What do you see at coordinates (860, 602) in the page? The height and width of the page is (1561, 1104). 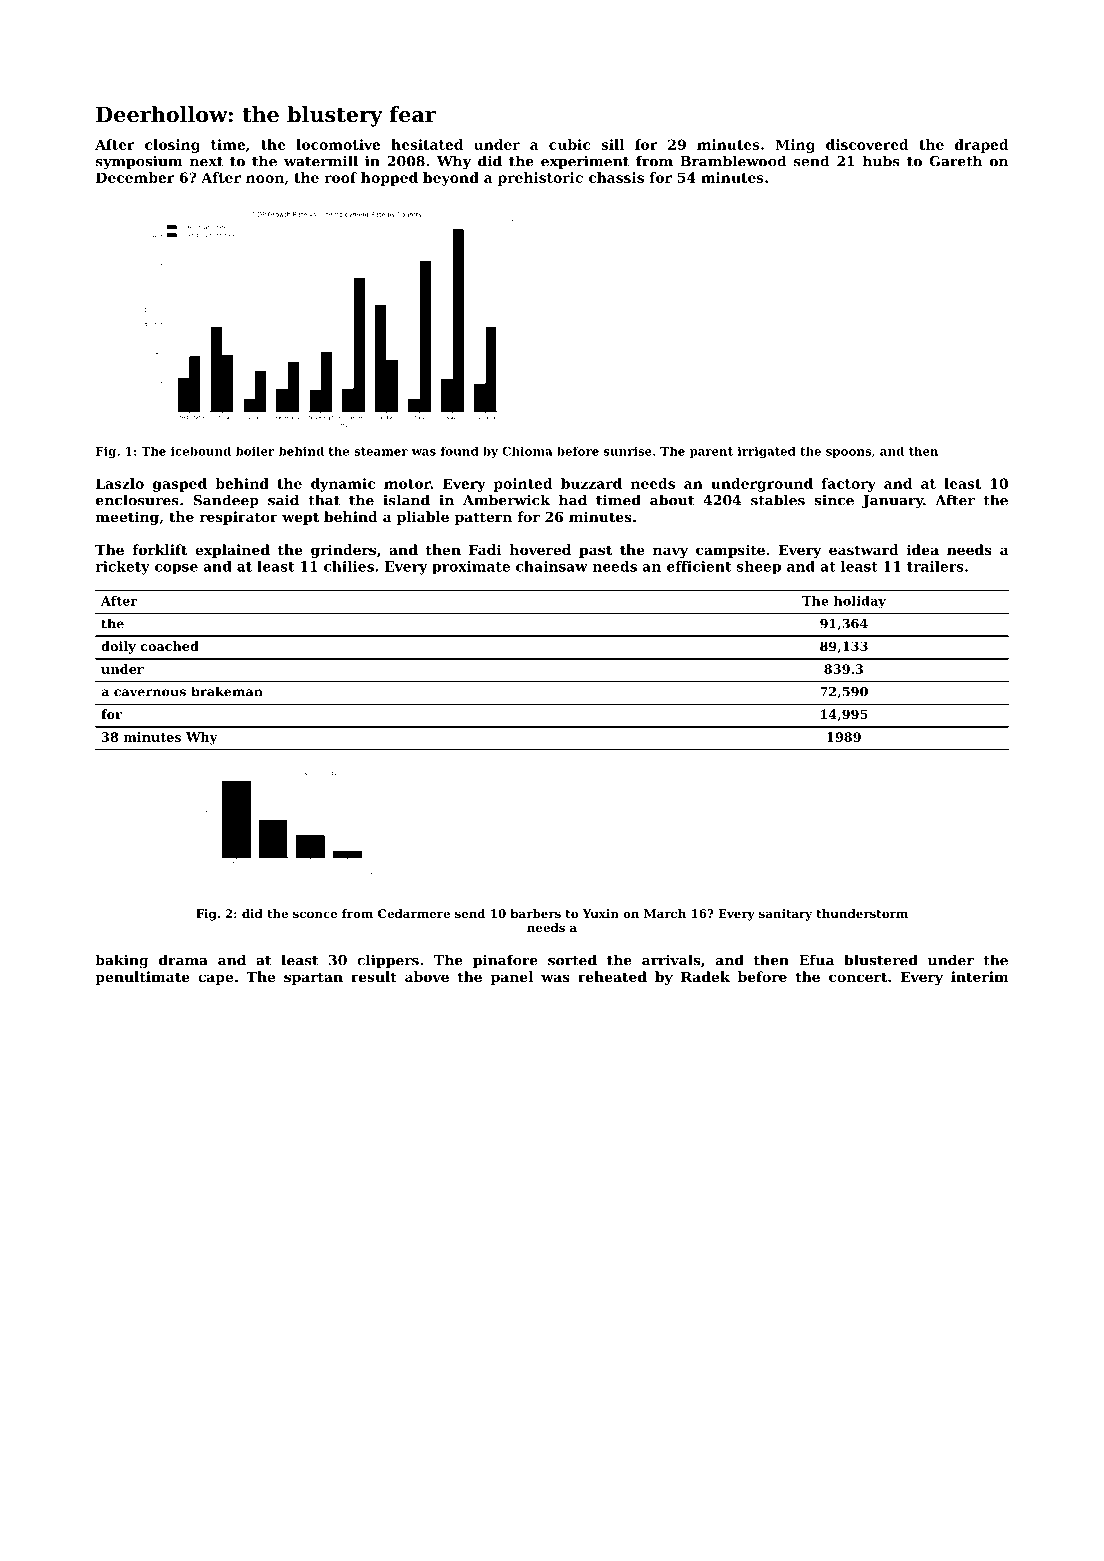 I see `holiday` at bounding box center [860, 602].
